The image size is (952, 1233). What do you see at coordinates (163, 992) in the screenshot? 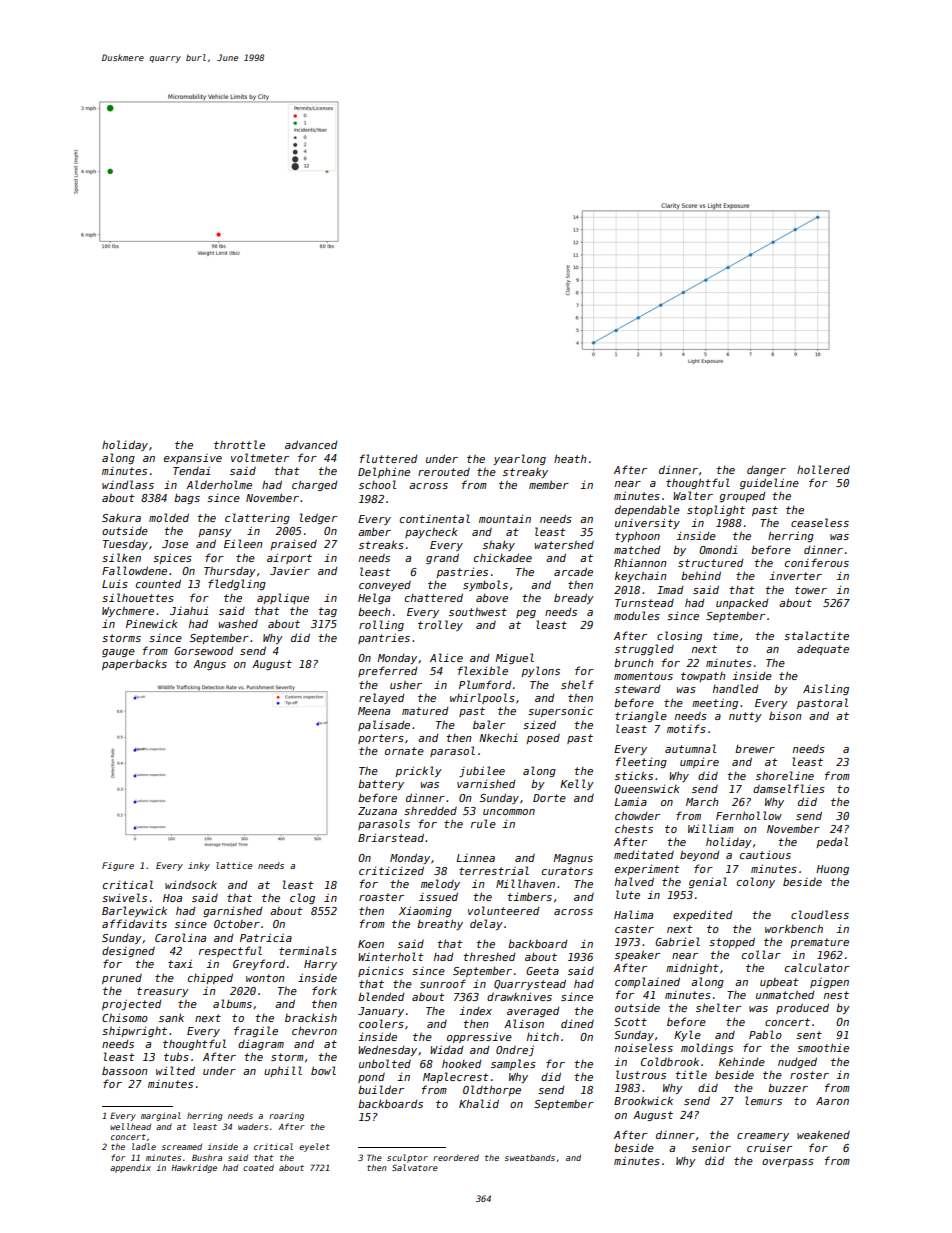
I see `treasury` at bounding box center [163, 992].
